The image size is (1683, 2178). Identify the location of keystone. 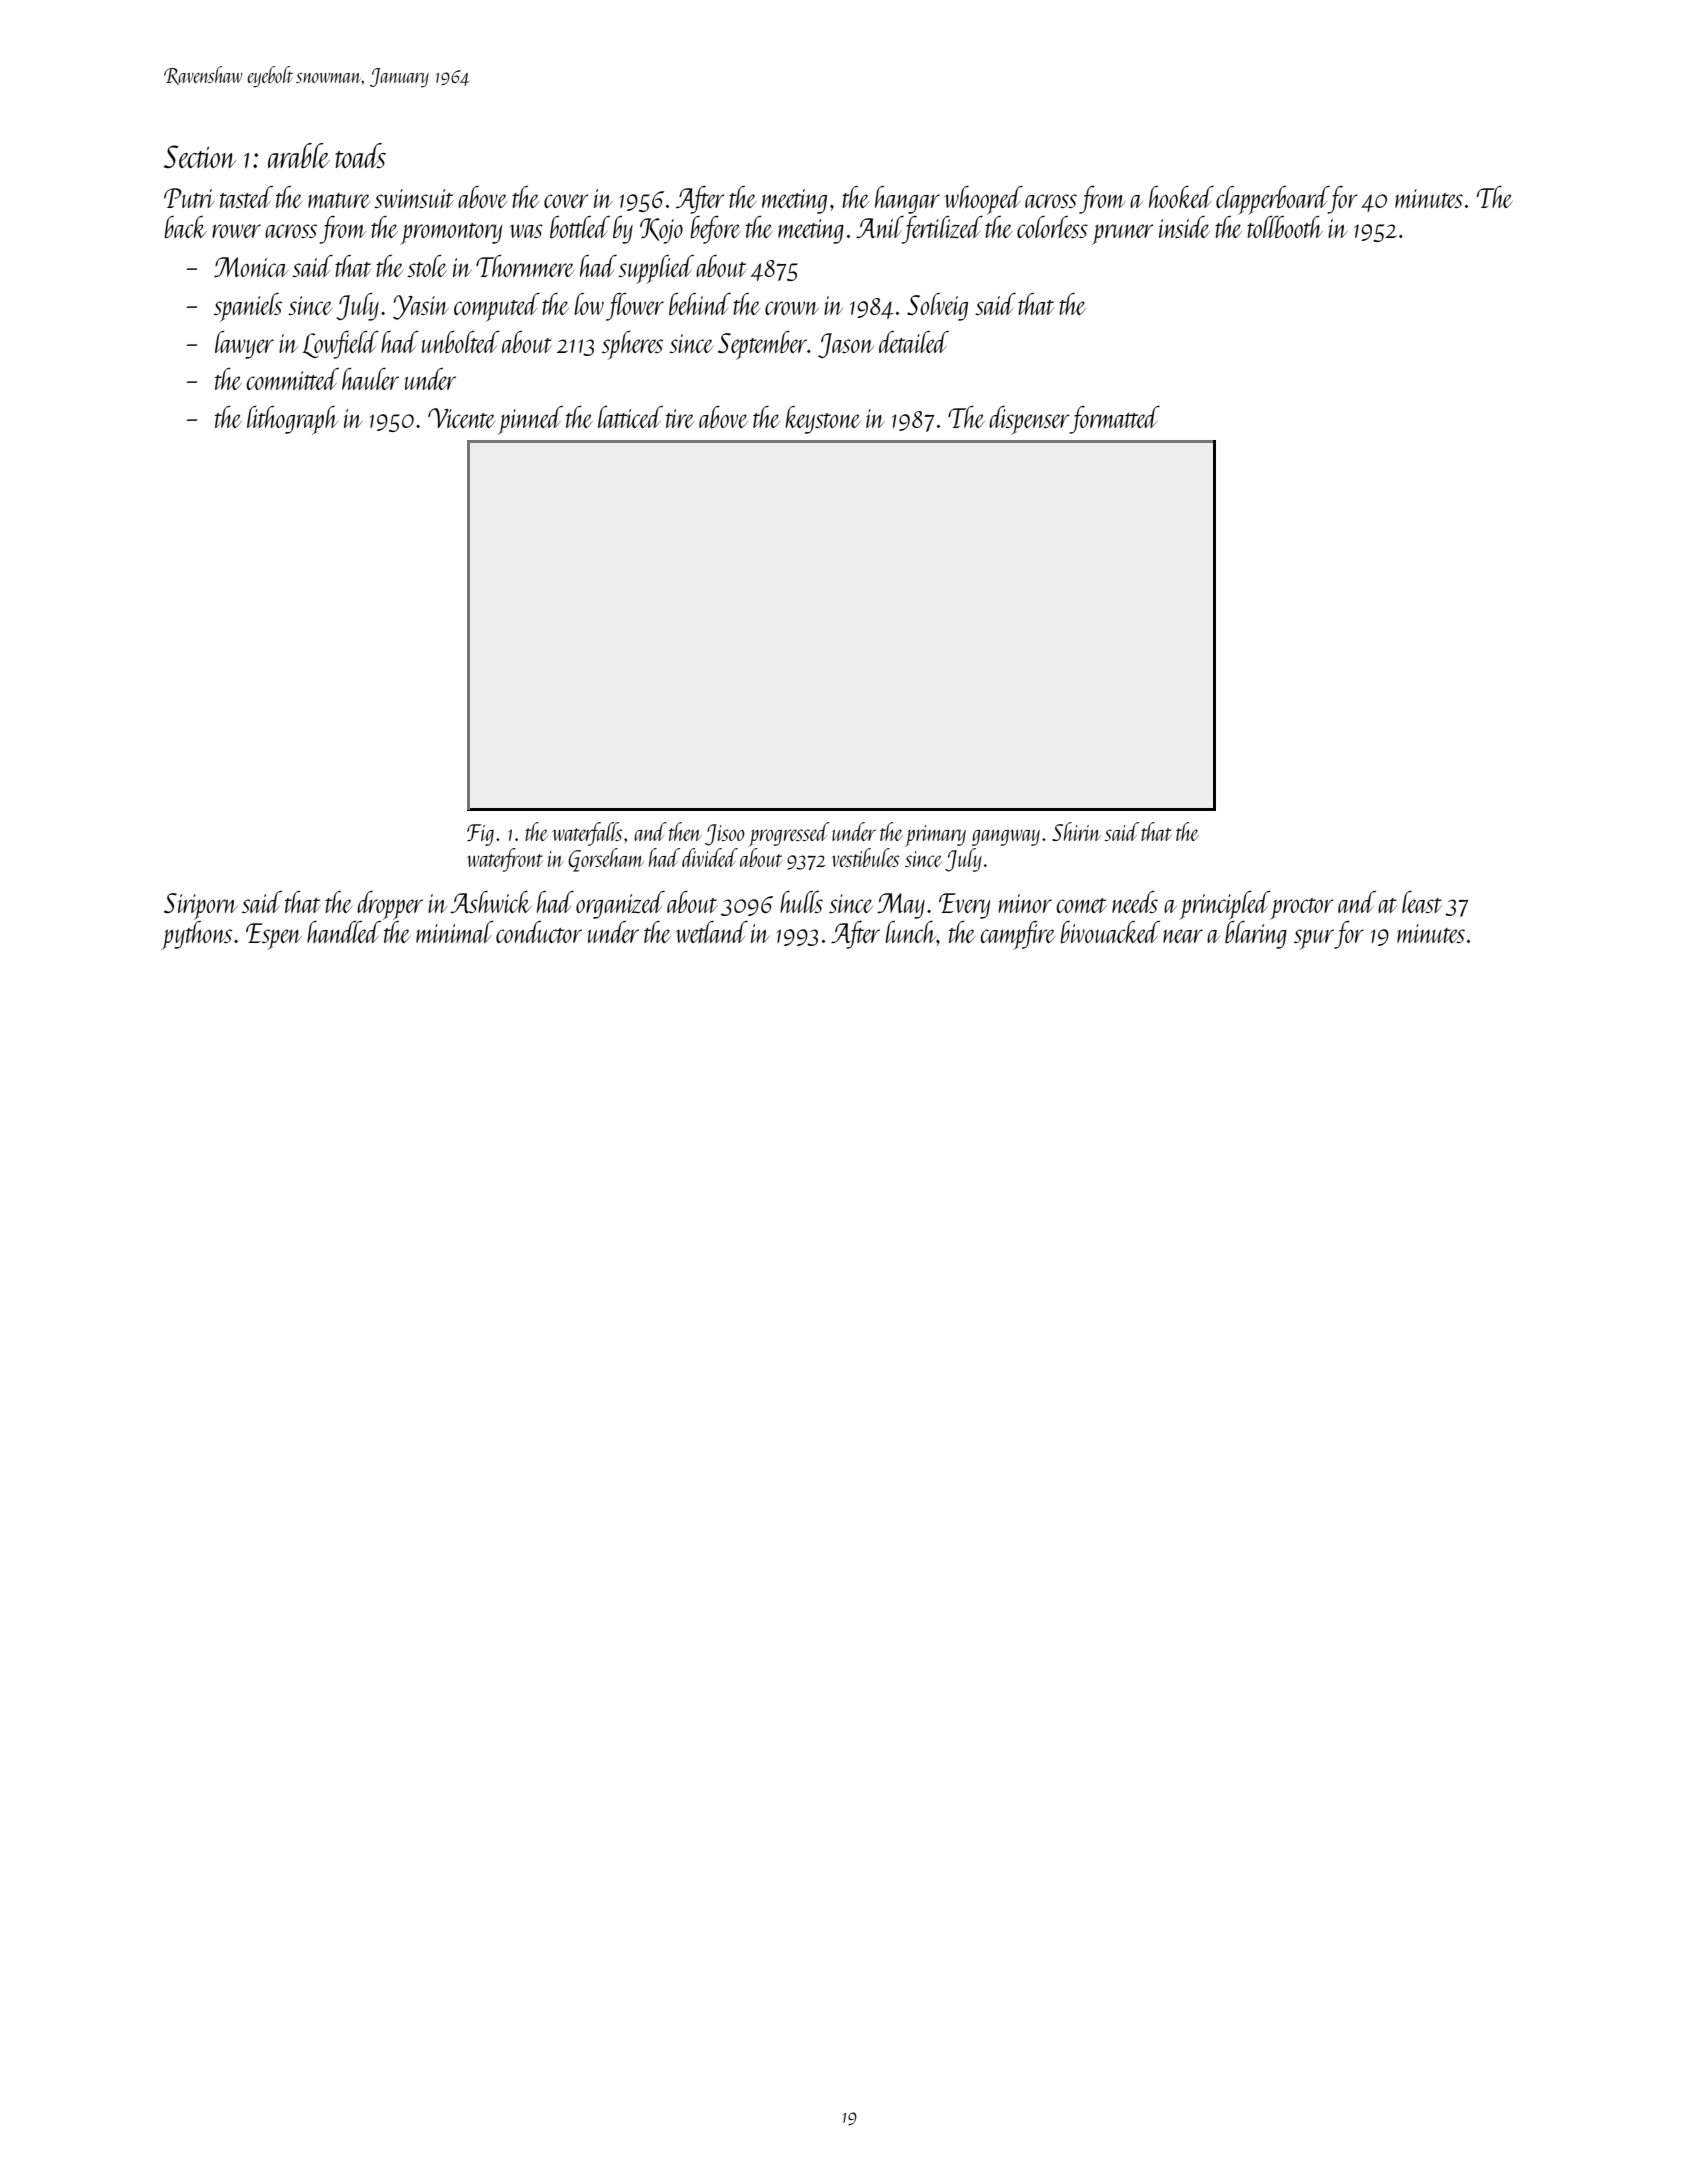
(823, 420).
